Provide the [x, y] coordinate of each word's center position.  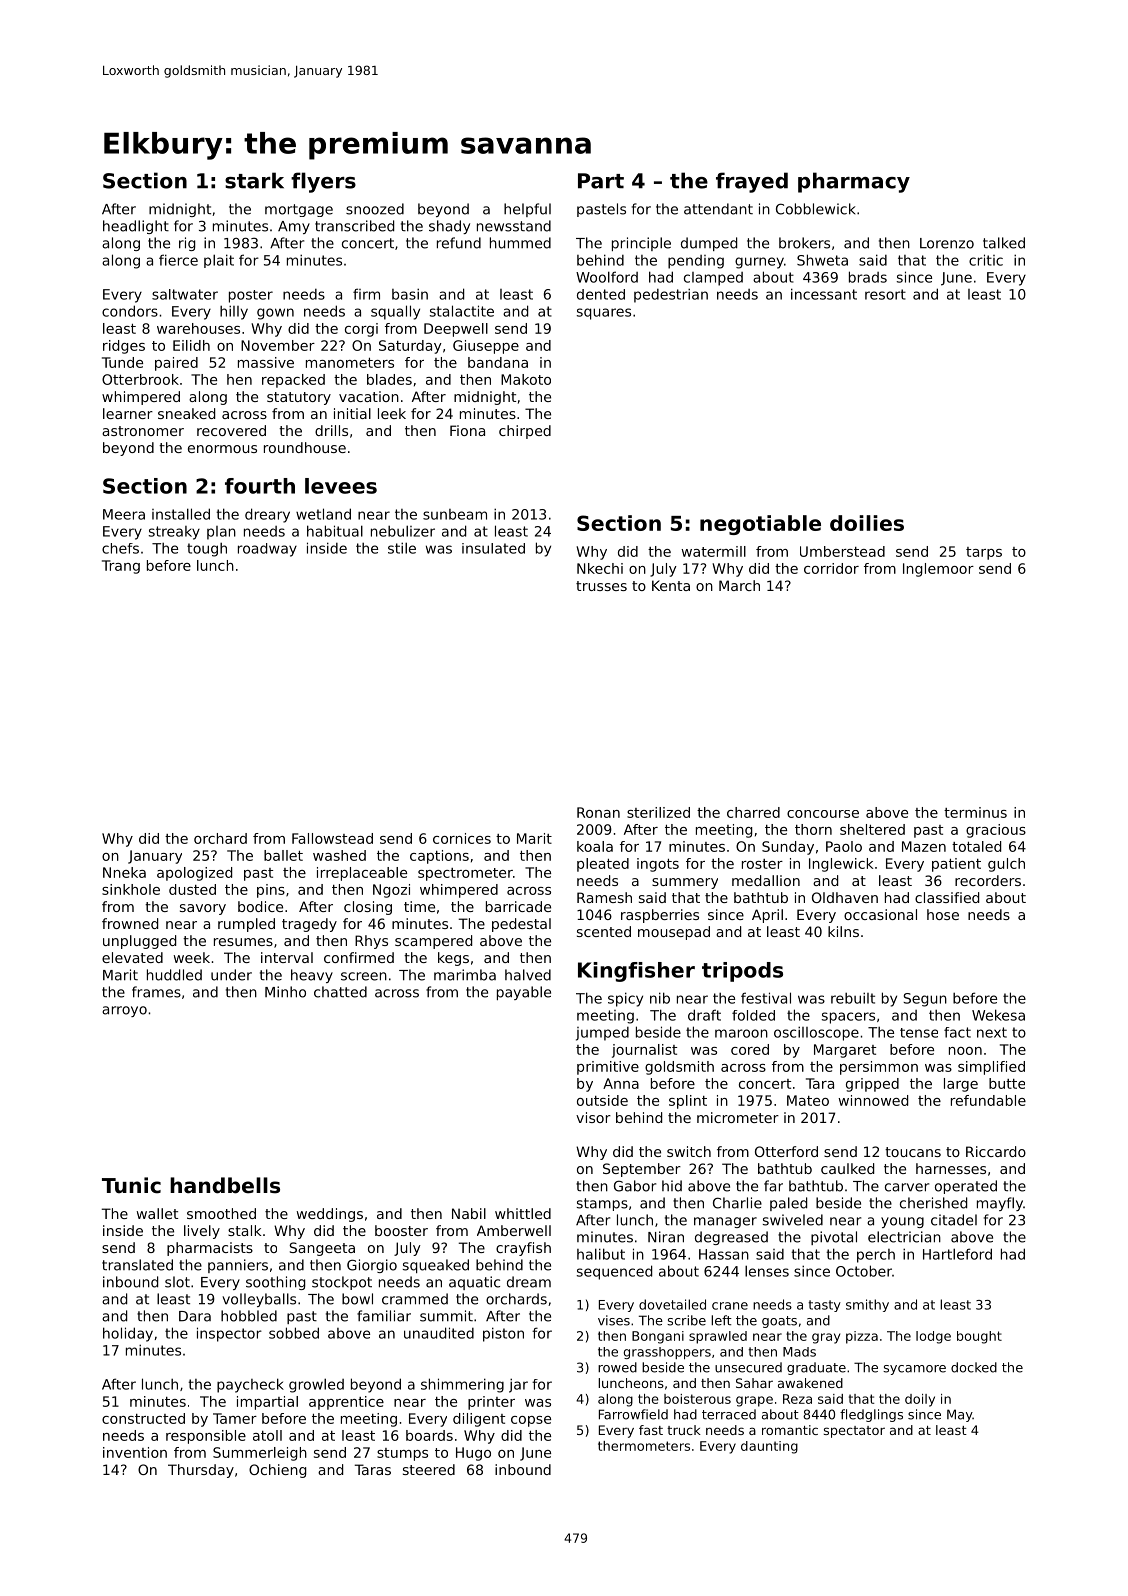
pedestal [521, 925]
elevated [132, 957]
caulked [847, 1168]
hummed [520, 243]
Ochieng [277, 1471]
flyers [323, 182]
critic [986, 260]
